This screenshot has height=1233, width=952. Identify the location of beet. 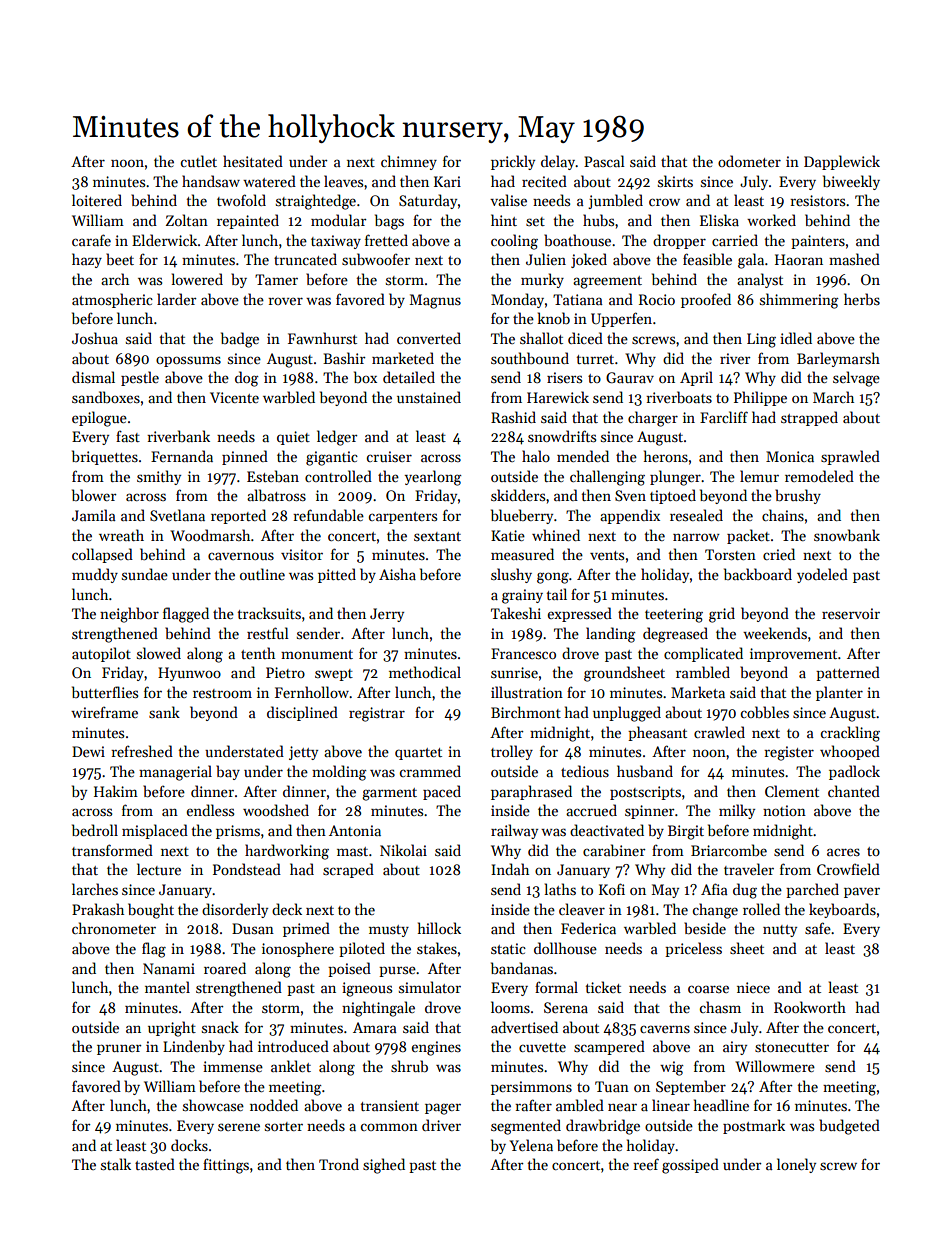
(120, 259).
